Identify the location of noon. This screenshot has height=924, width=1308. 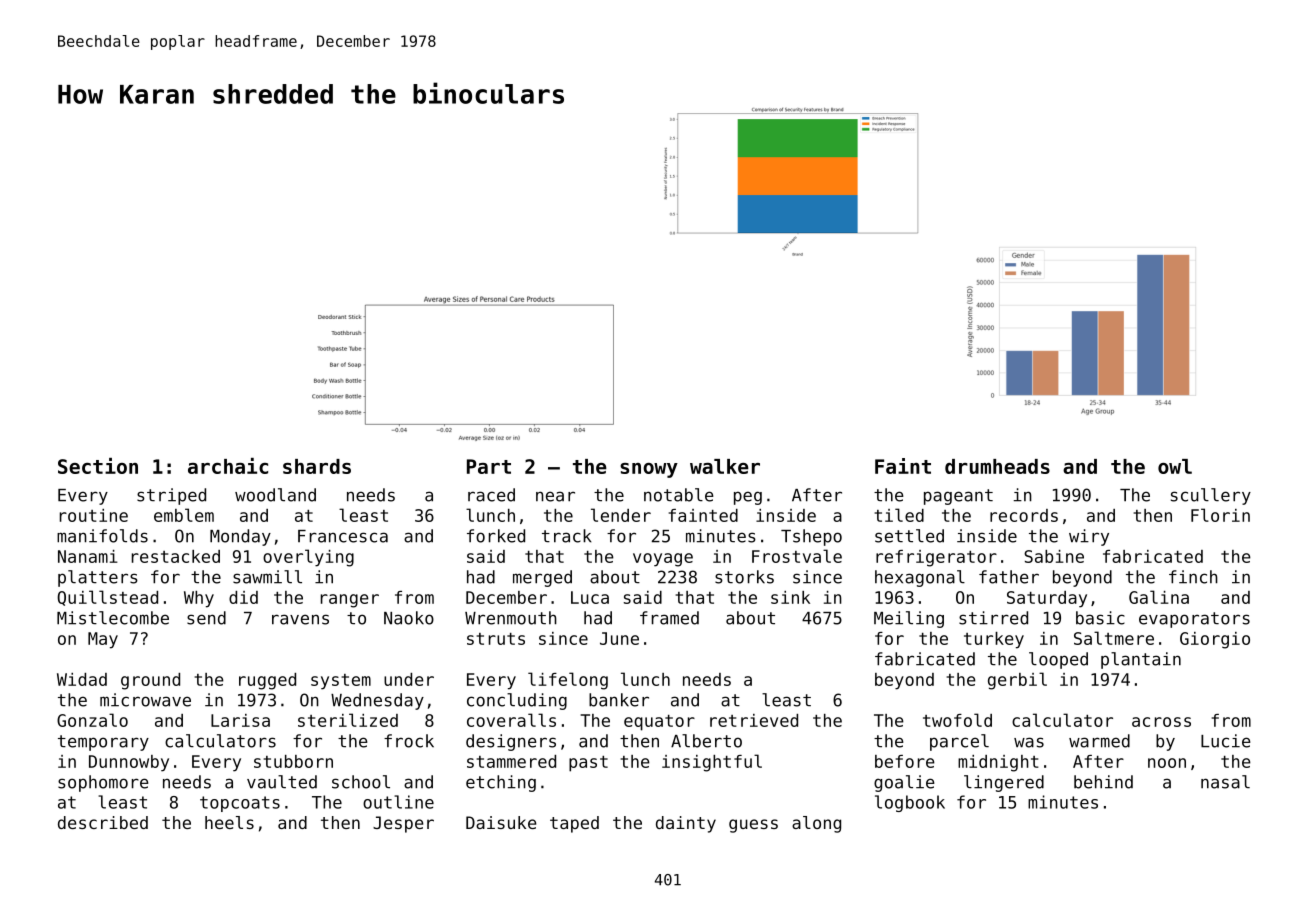
(1167, 763).
